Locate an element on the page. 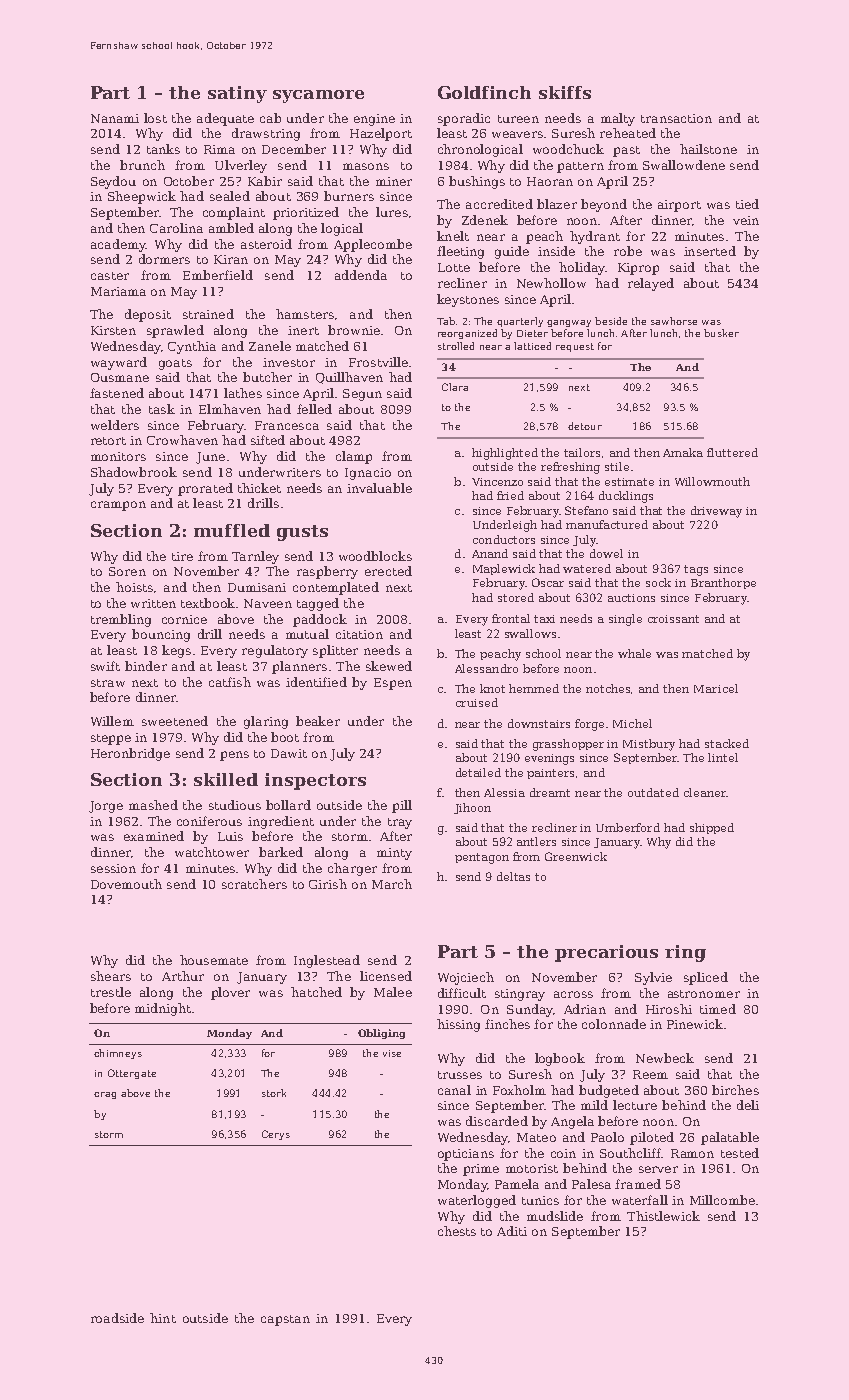 The image size is (849, 1400). Maricel is located at coordinates (716, 688).
